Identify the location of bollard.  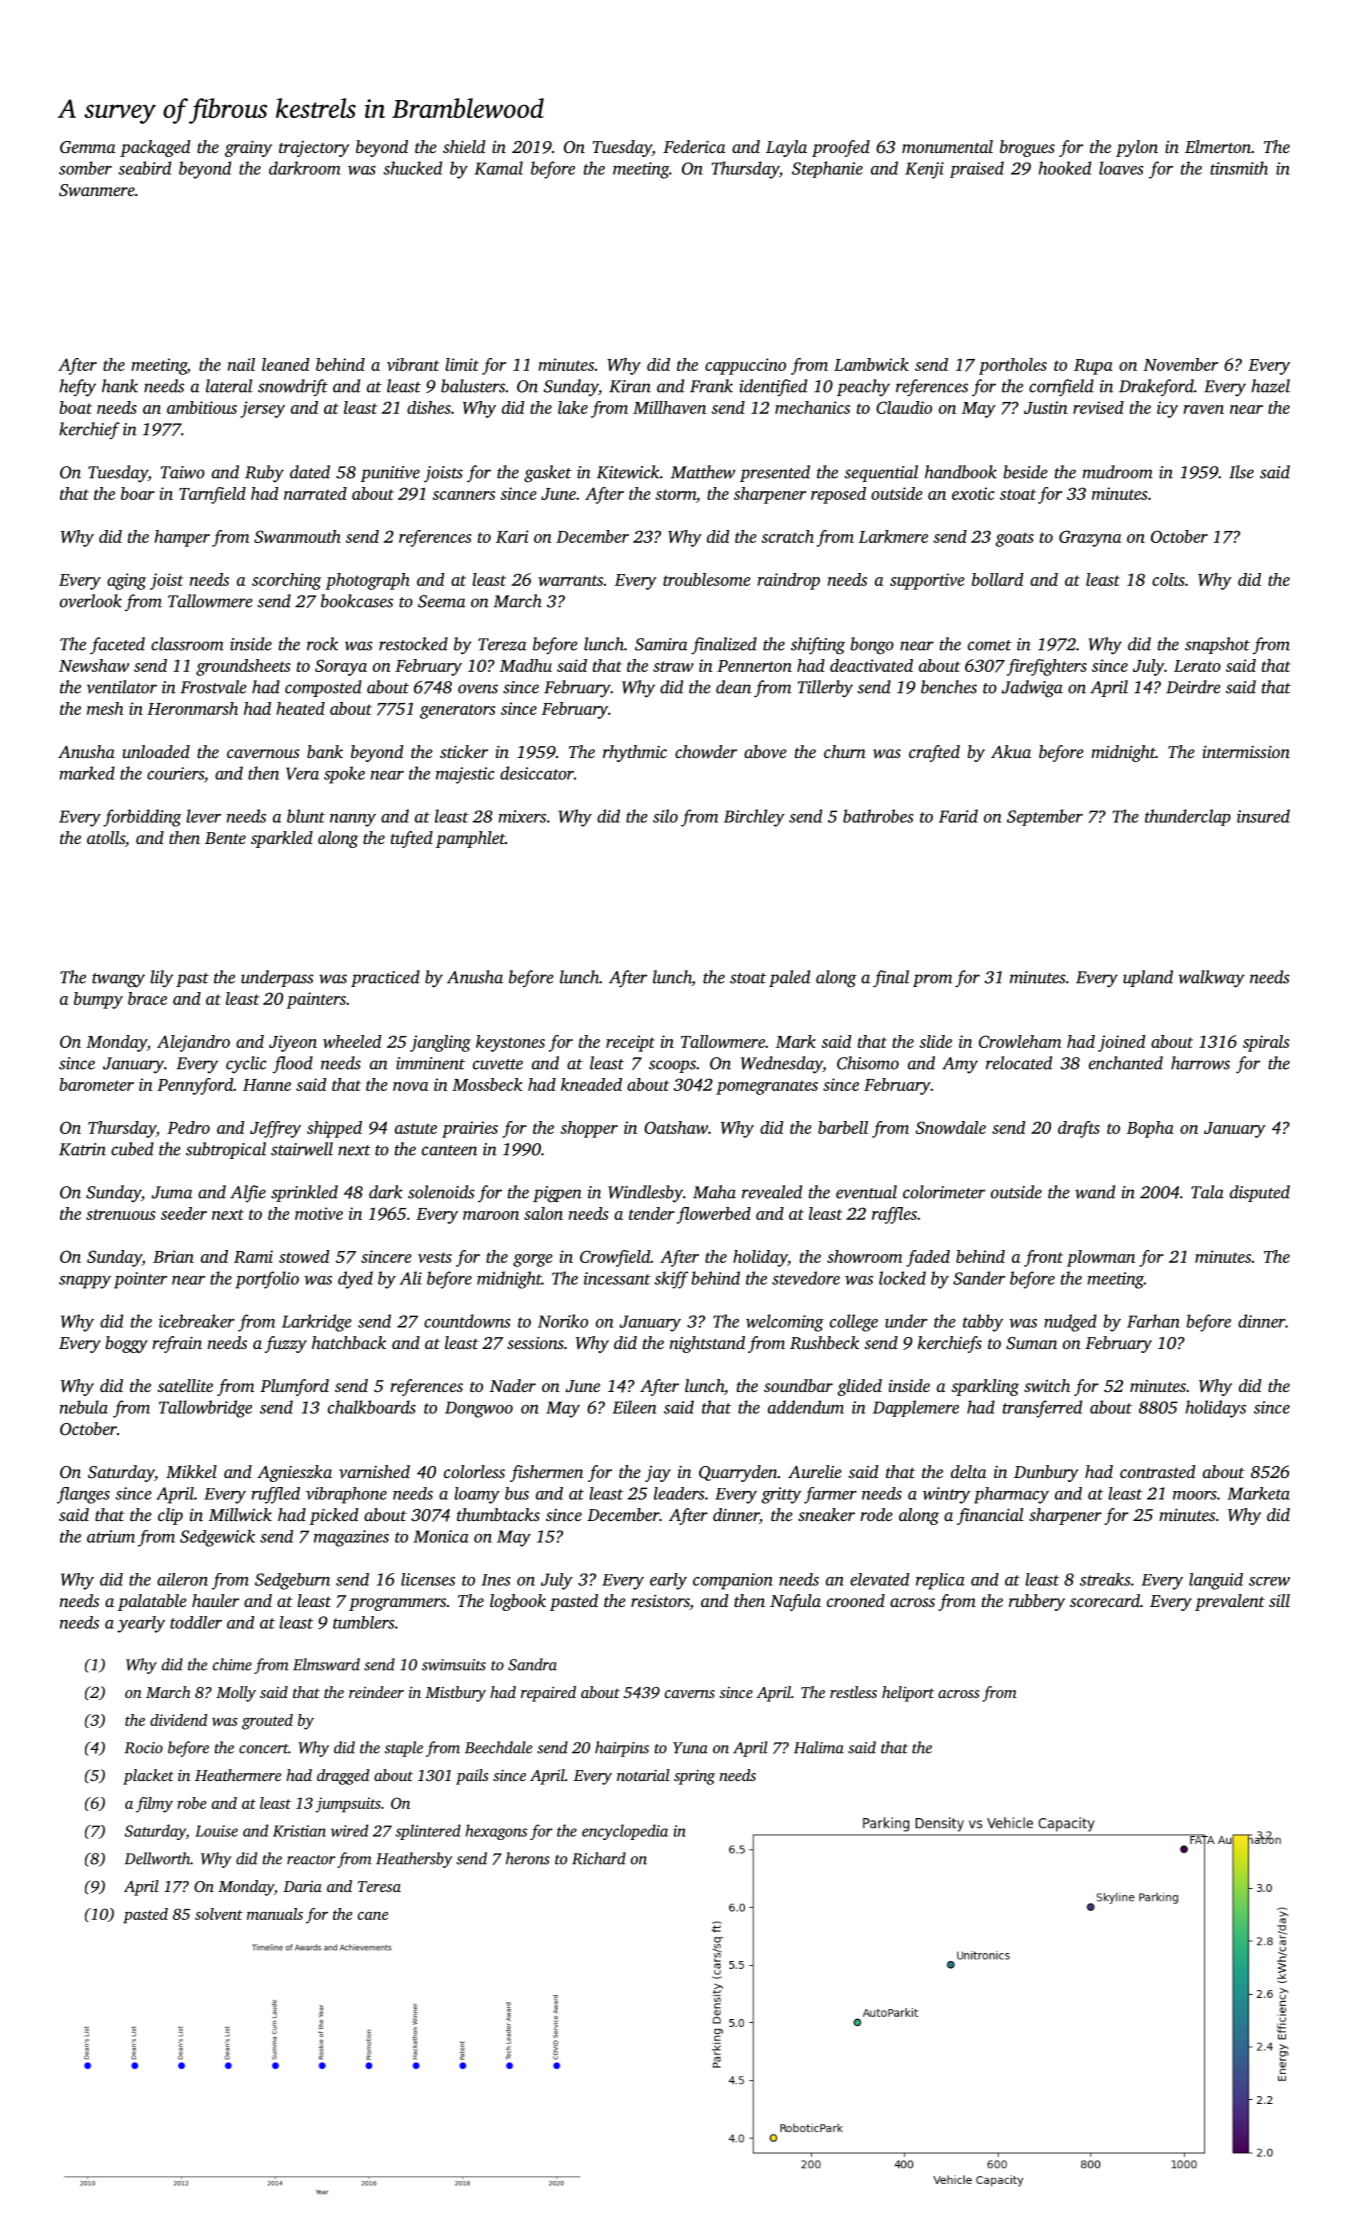
(997, 579).
